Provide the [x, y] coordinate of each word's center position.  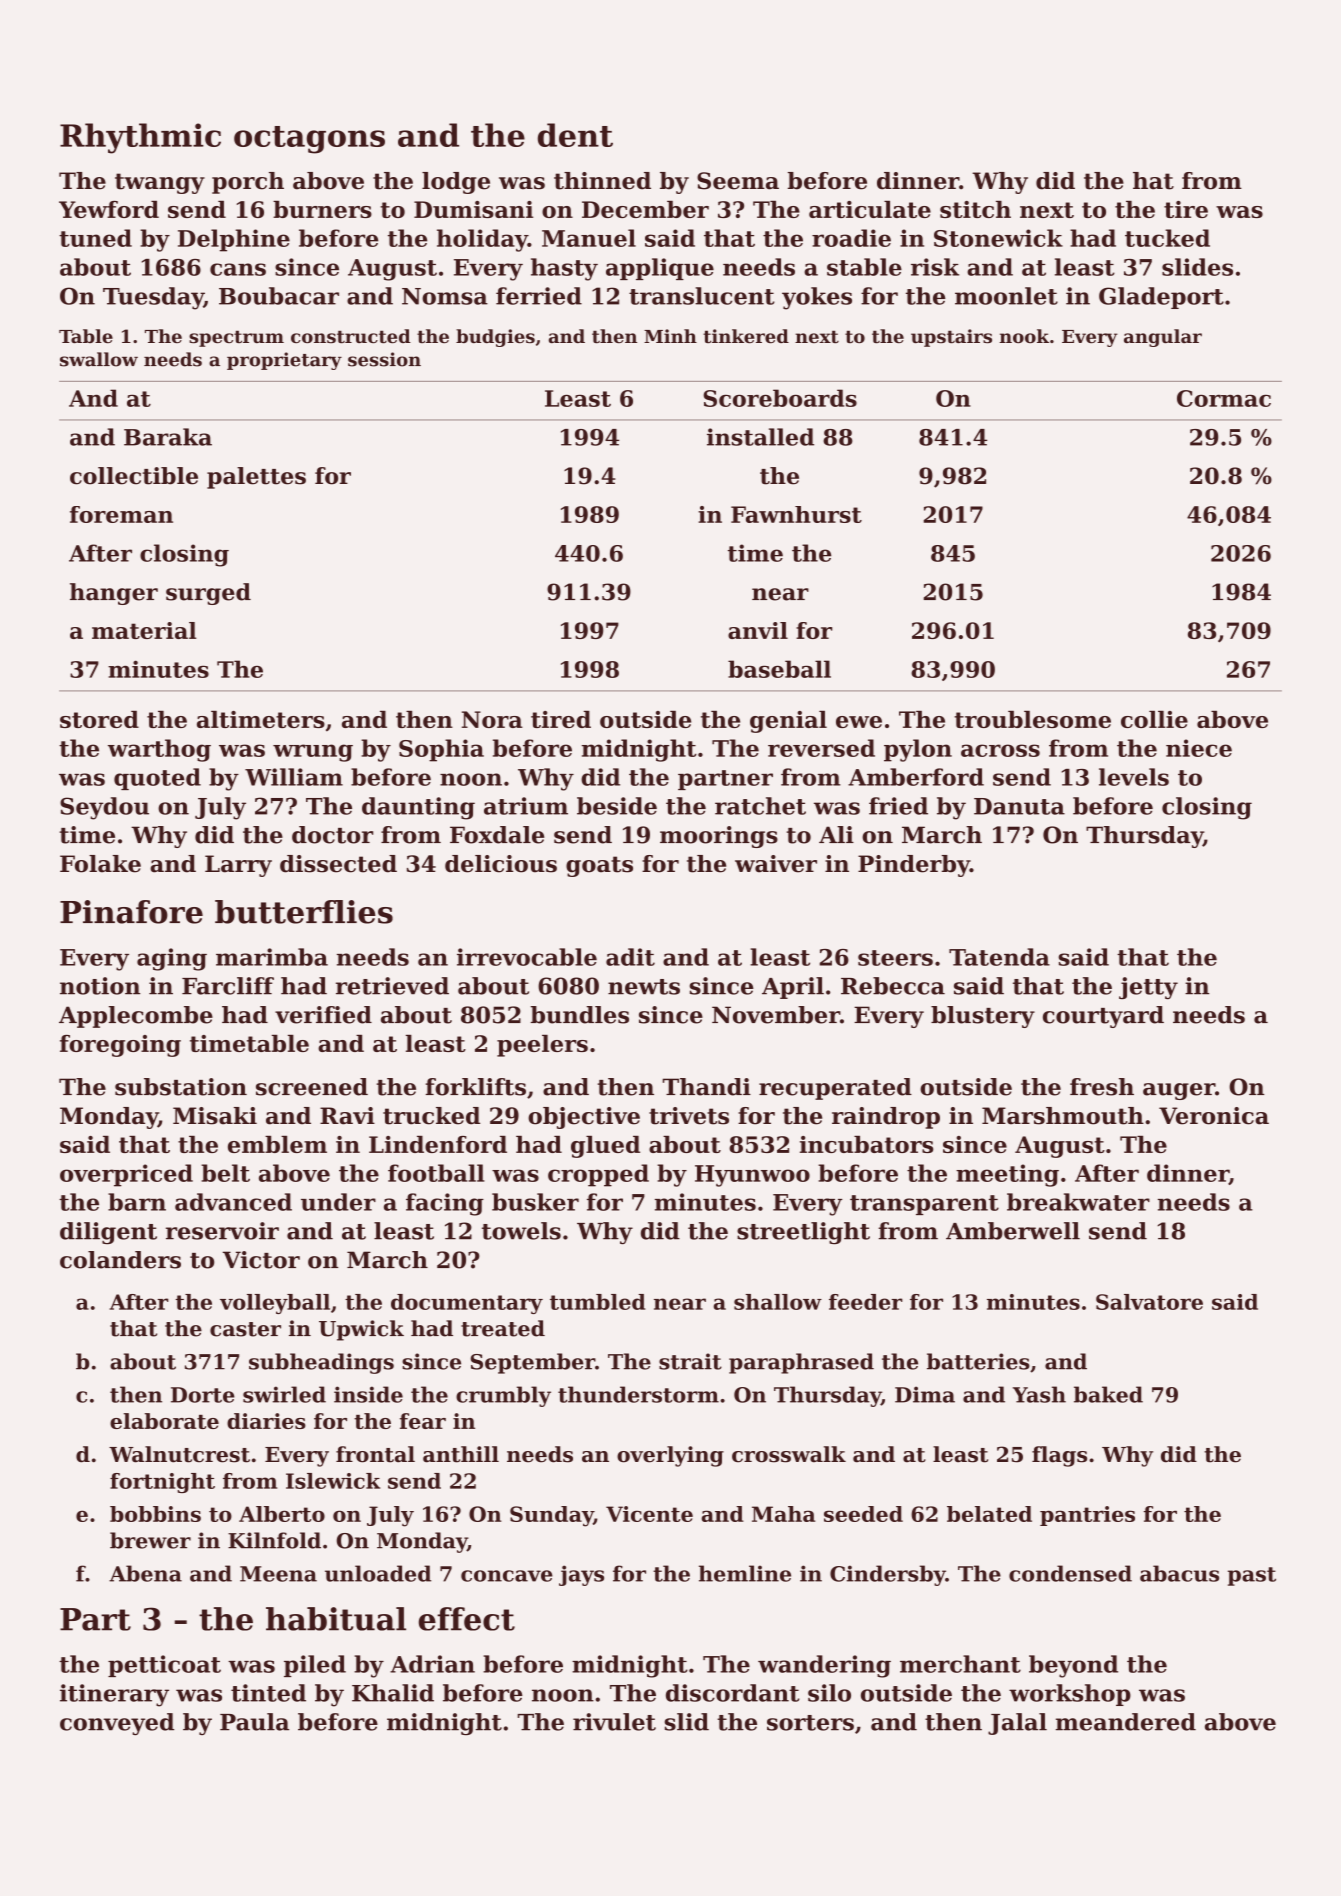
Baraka [168, 437]
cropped [598, 1175]
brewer [150, 1540]
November [776, 1015]
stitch [975, 209]
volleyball [275, 1304]
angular [1163, 338]
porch [248, 183]
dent [575, 135]
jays [581, 1575]
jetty [1148, 988]
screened [312, 1087]
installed [760, 437]
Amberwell [1013, 1231]
